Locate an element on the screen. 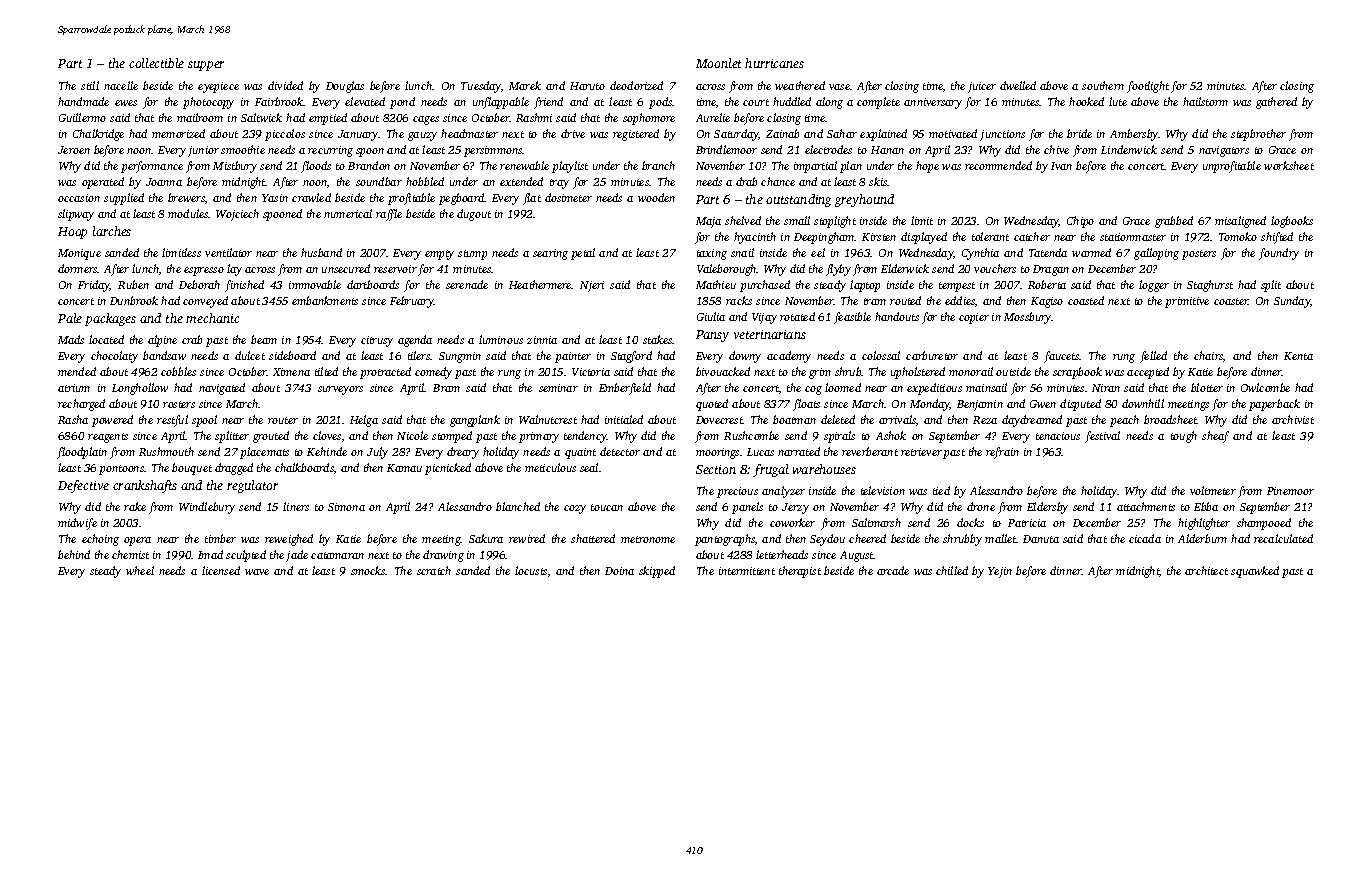  ventilator is located at coordinates (228, 252).
